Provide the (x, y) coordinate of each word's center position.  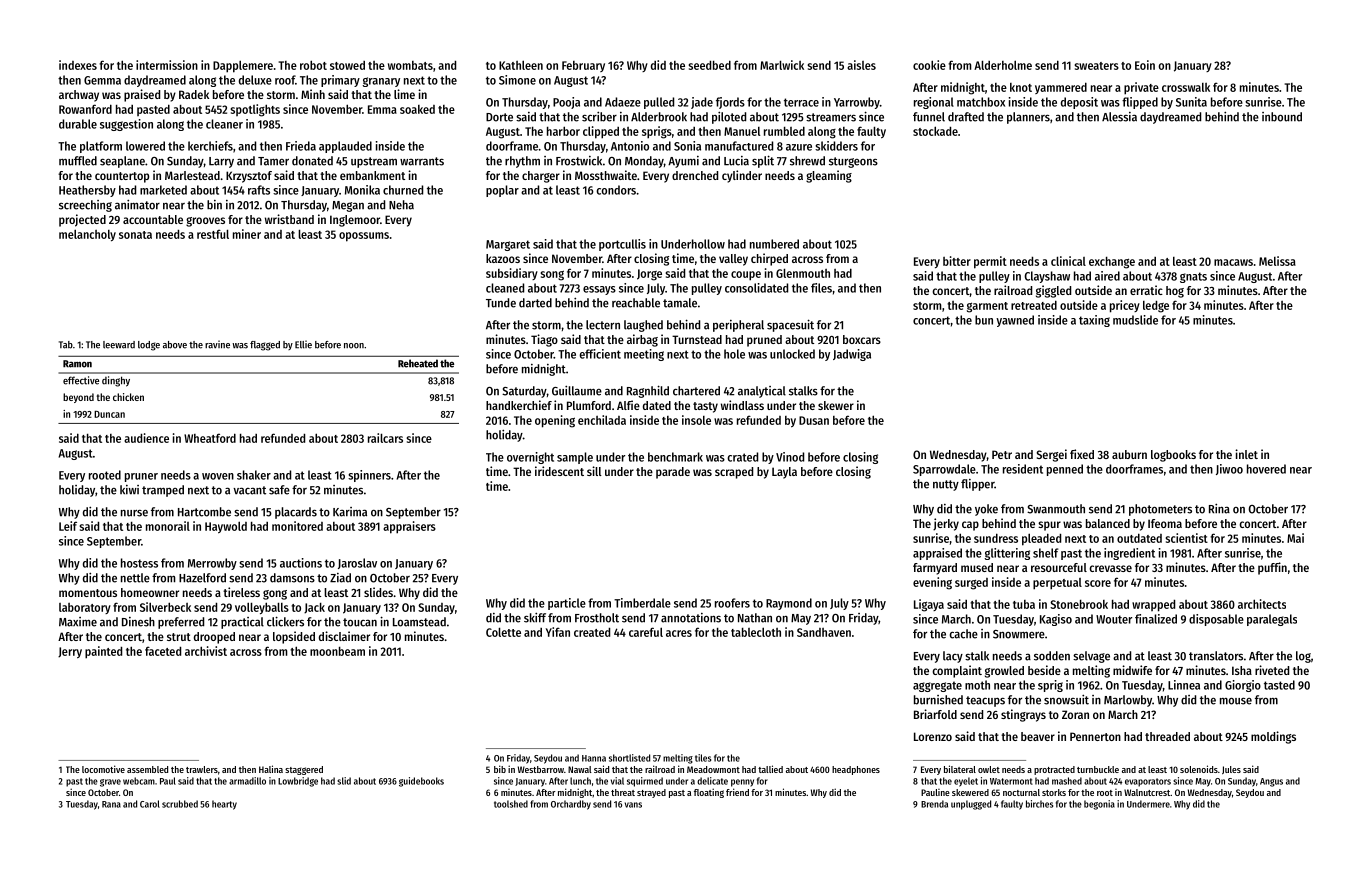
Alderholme (1003, 65)
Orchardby (571, 805)
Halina (271, 769)
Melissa (1277, 261)
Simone (517, 80)
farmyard (935, 569)
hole (734, 354)
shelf (1045, 553)
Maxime (78, 622)
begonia (1099, 805)
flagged (265, 346)
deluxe (255, 80)
